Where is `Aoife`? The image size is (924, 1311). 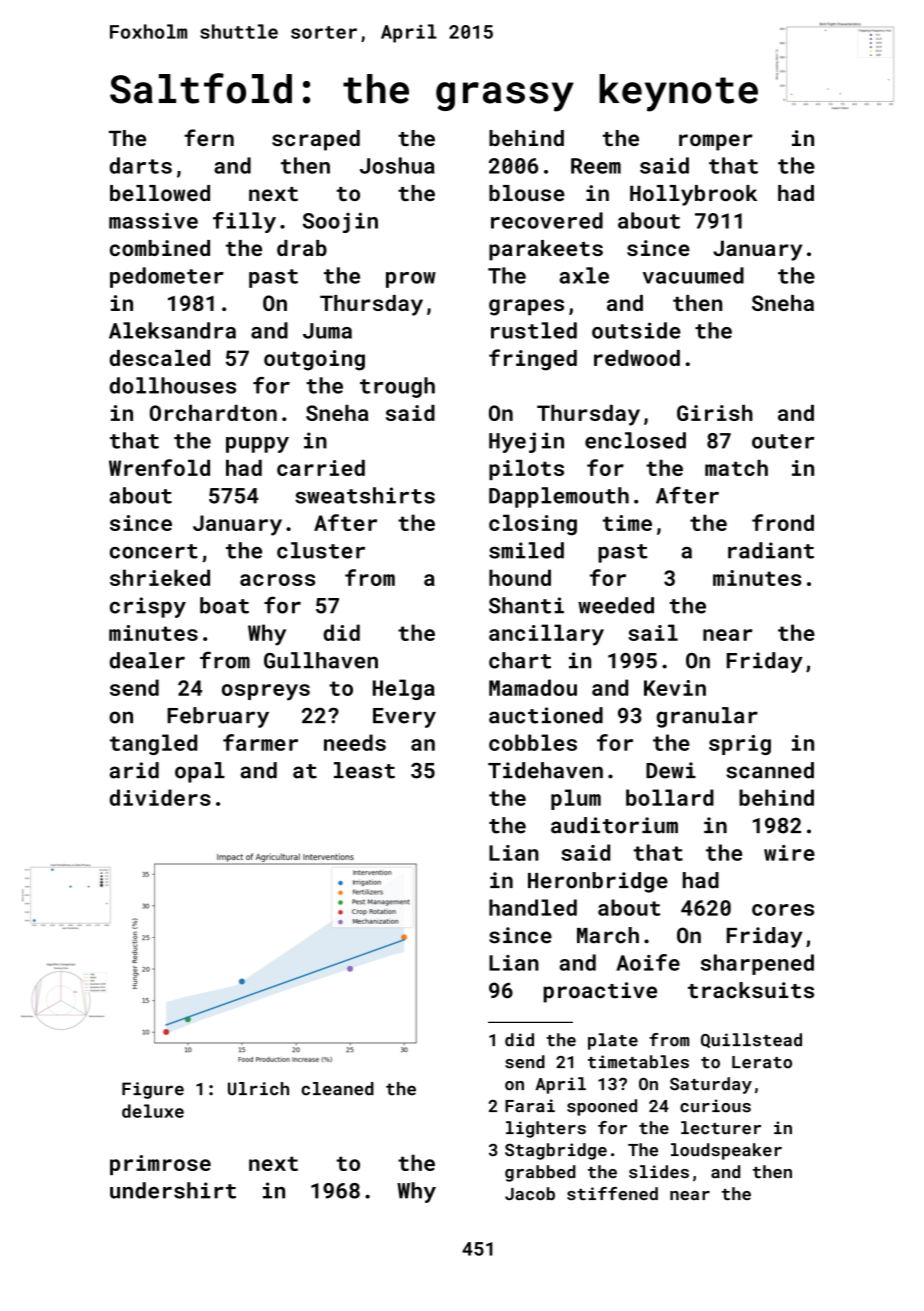 Aoife is located at coordinates (648, 962).
